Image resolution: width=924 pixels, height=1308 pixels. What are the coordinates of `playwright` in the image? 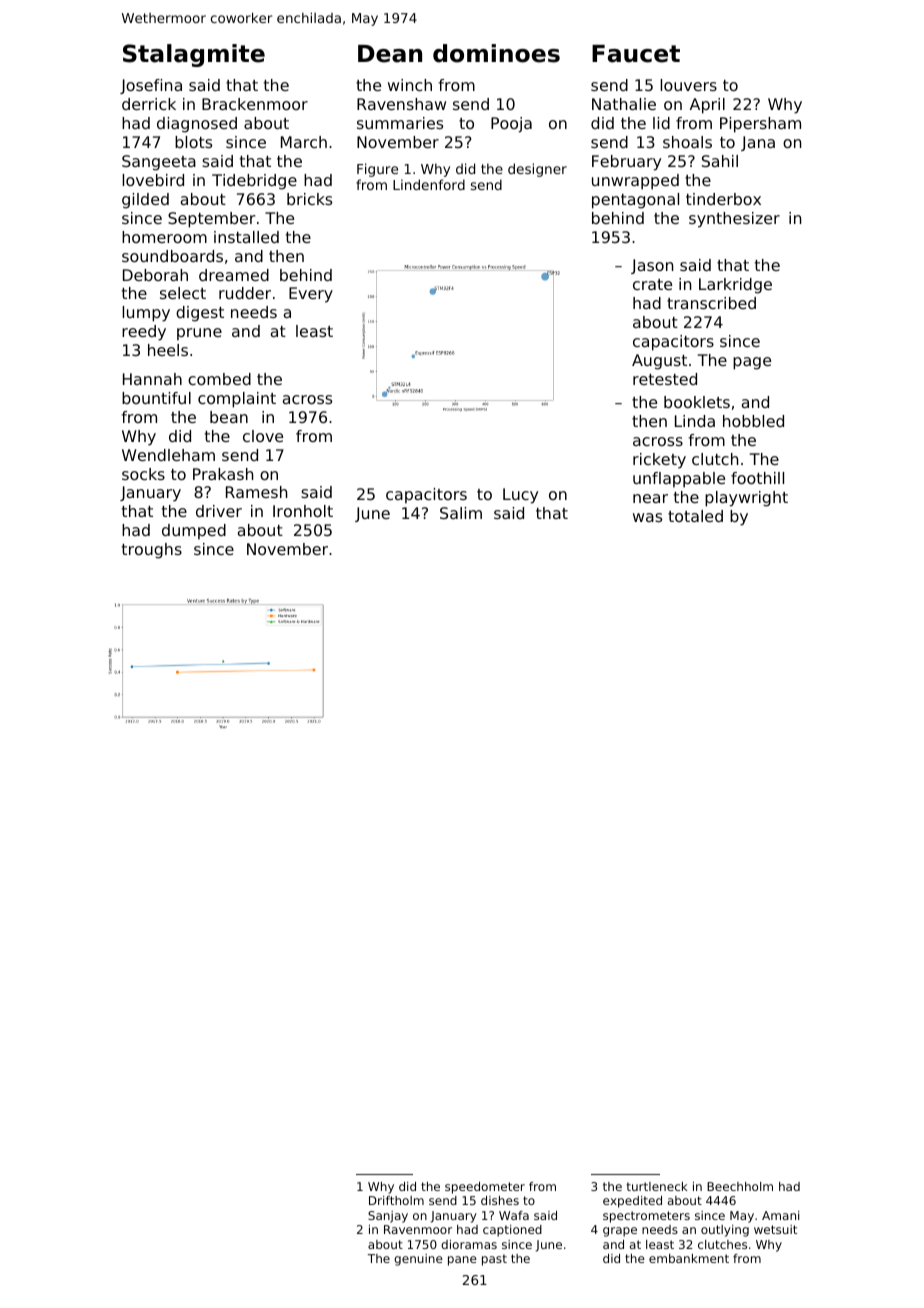 It's located at (746, 499).
